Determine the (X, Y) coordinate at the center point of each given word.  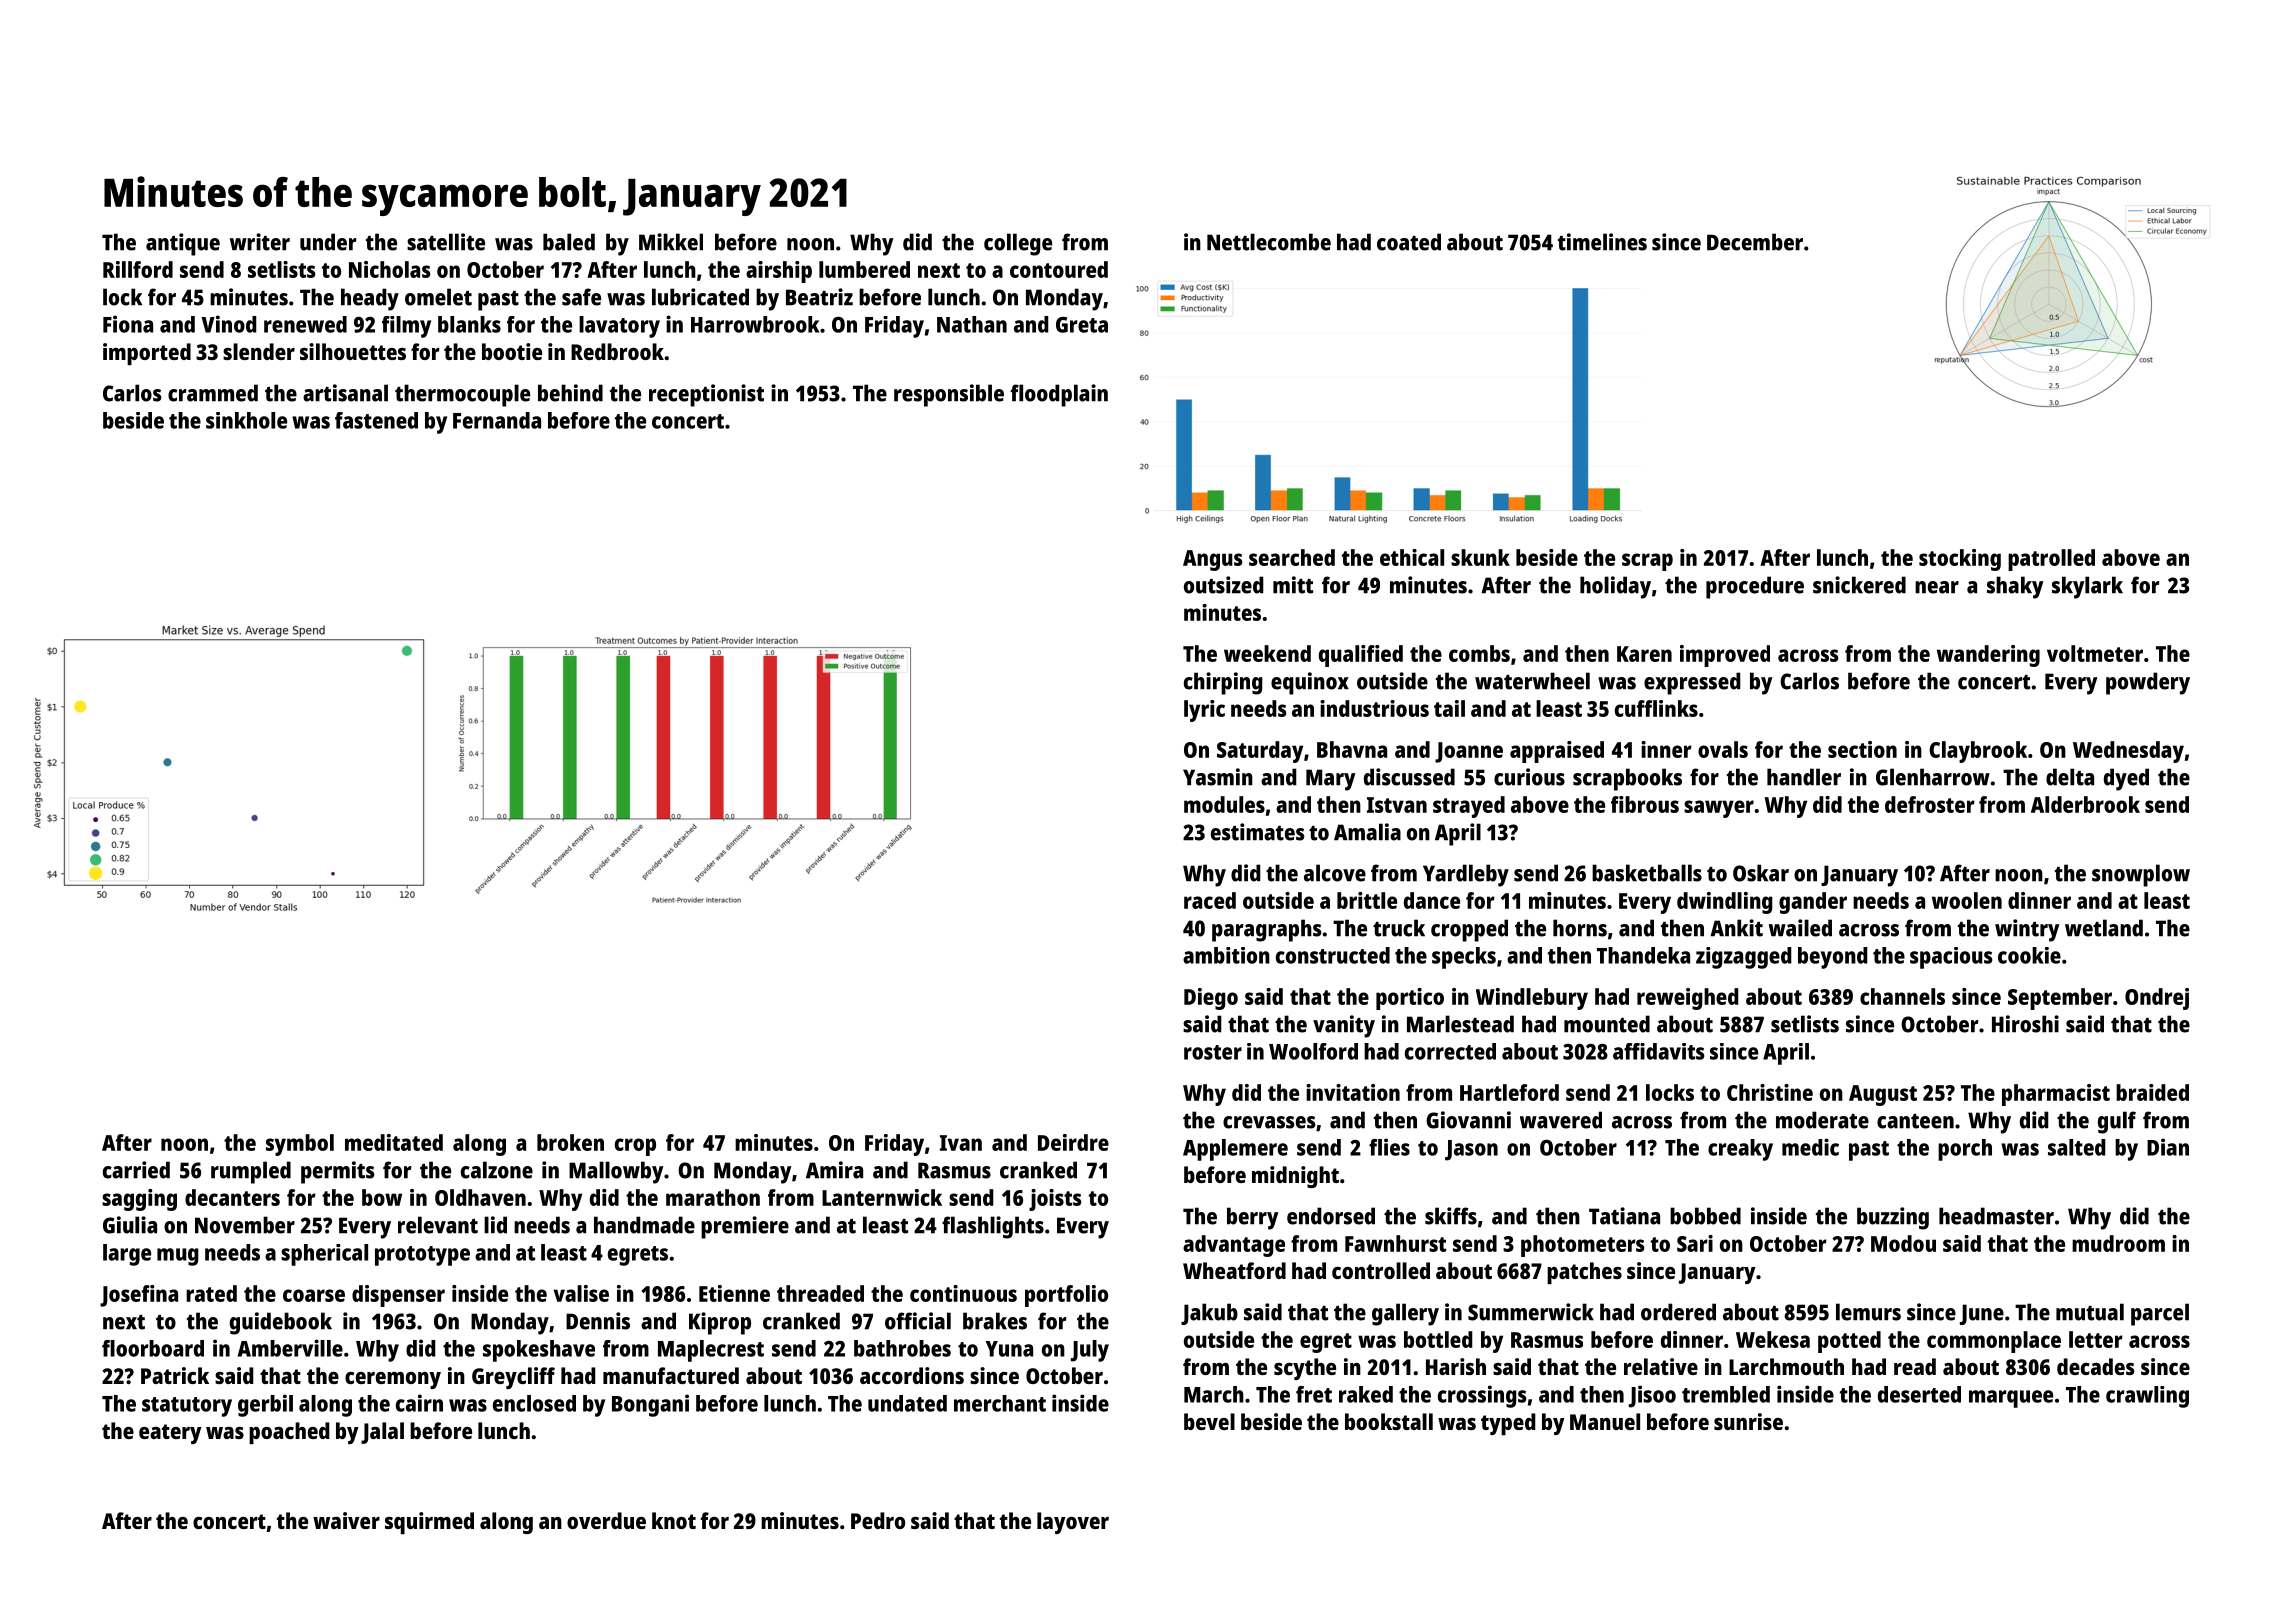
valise (581, 1293)
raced (1210, 900)
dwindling (1725, 903)
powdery (2148, 683)
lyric (1204, 711)
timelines (1602, 242)
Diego (1211, 999)
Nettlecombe (1269, 242)
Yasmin (1218, 777)
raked (1366, 1394)
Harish (1456, 1366)
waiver (346, 1520)
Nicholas (390, 269)
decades (2096, 1366)
